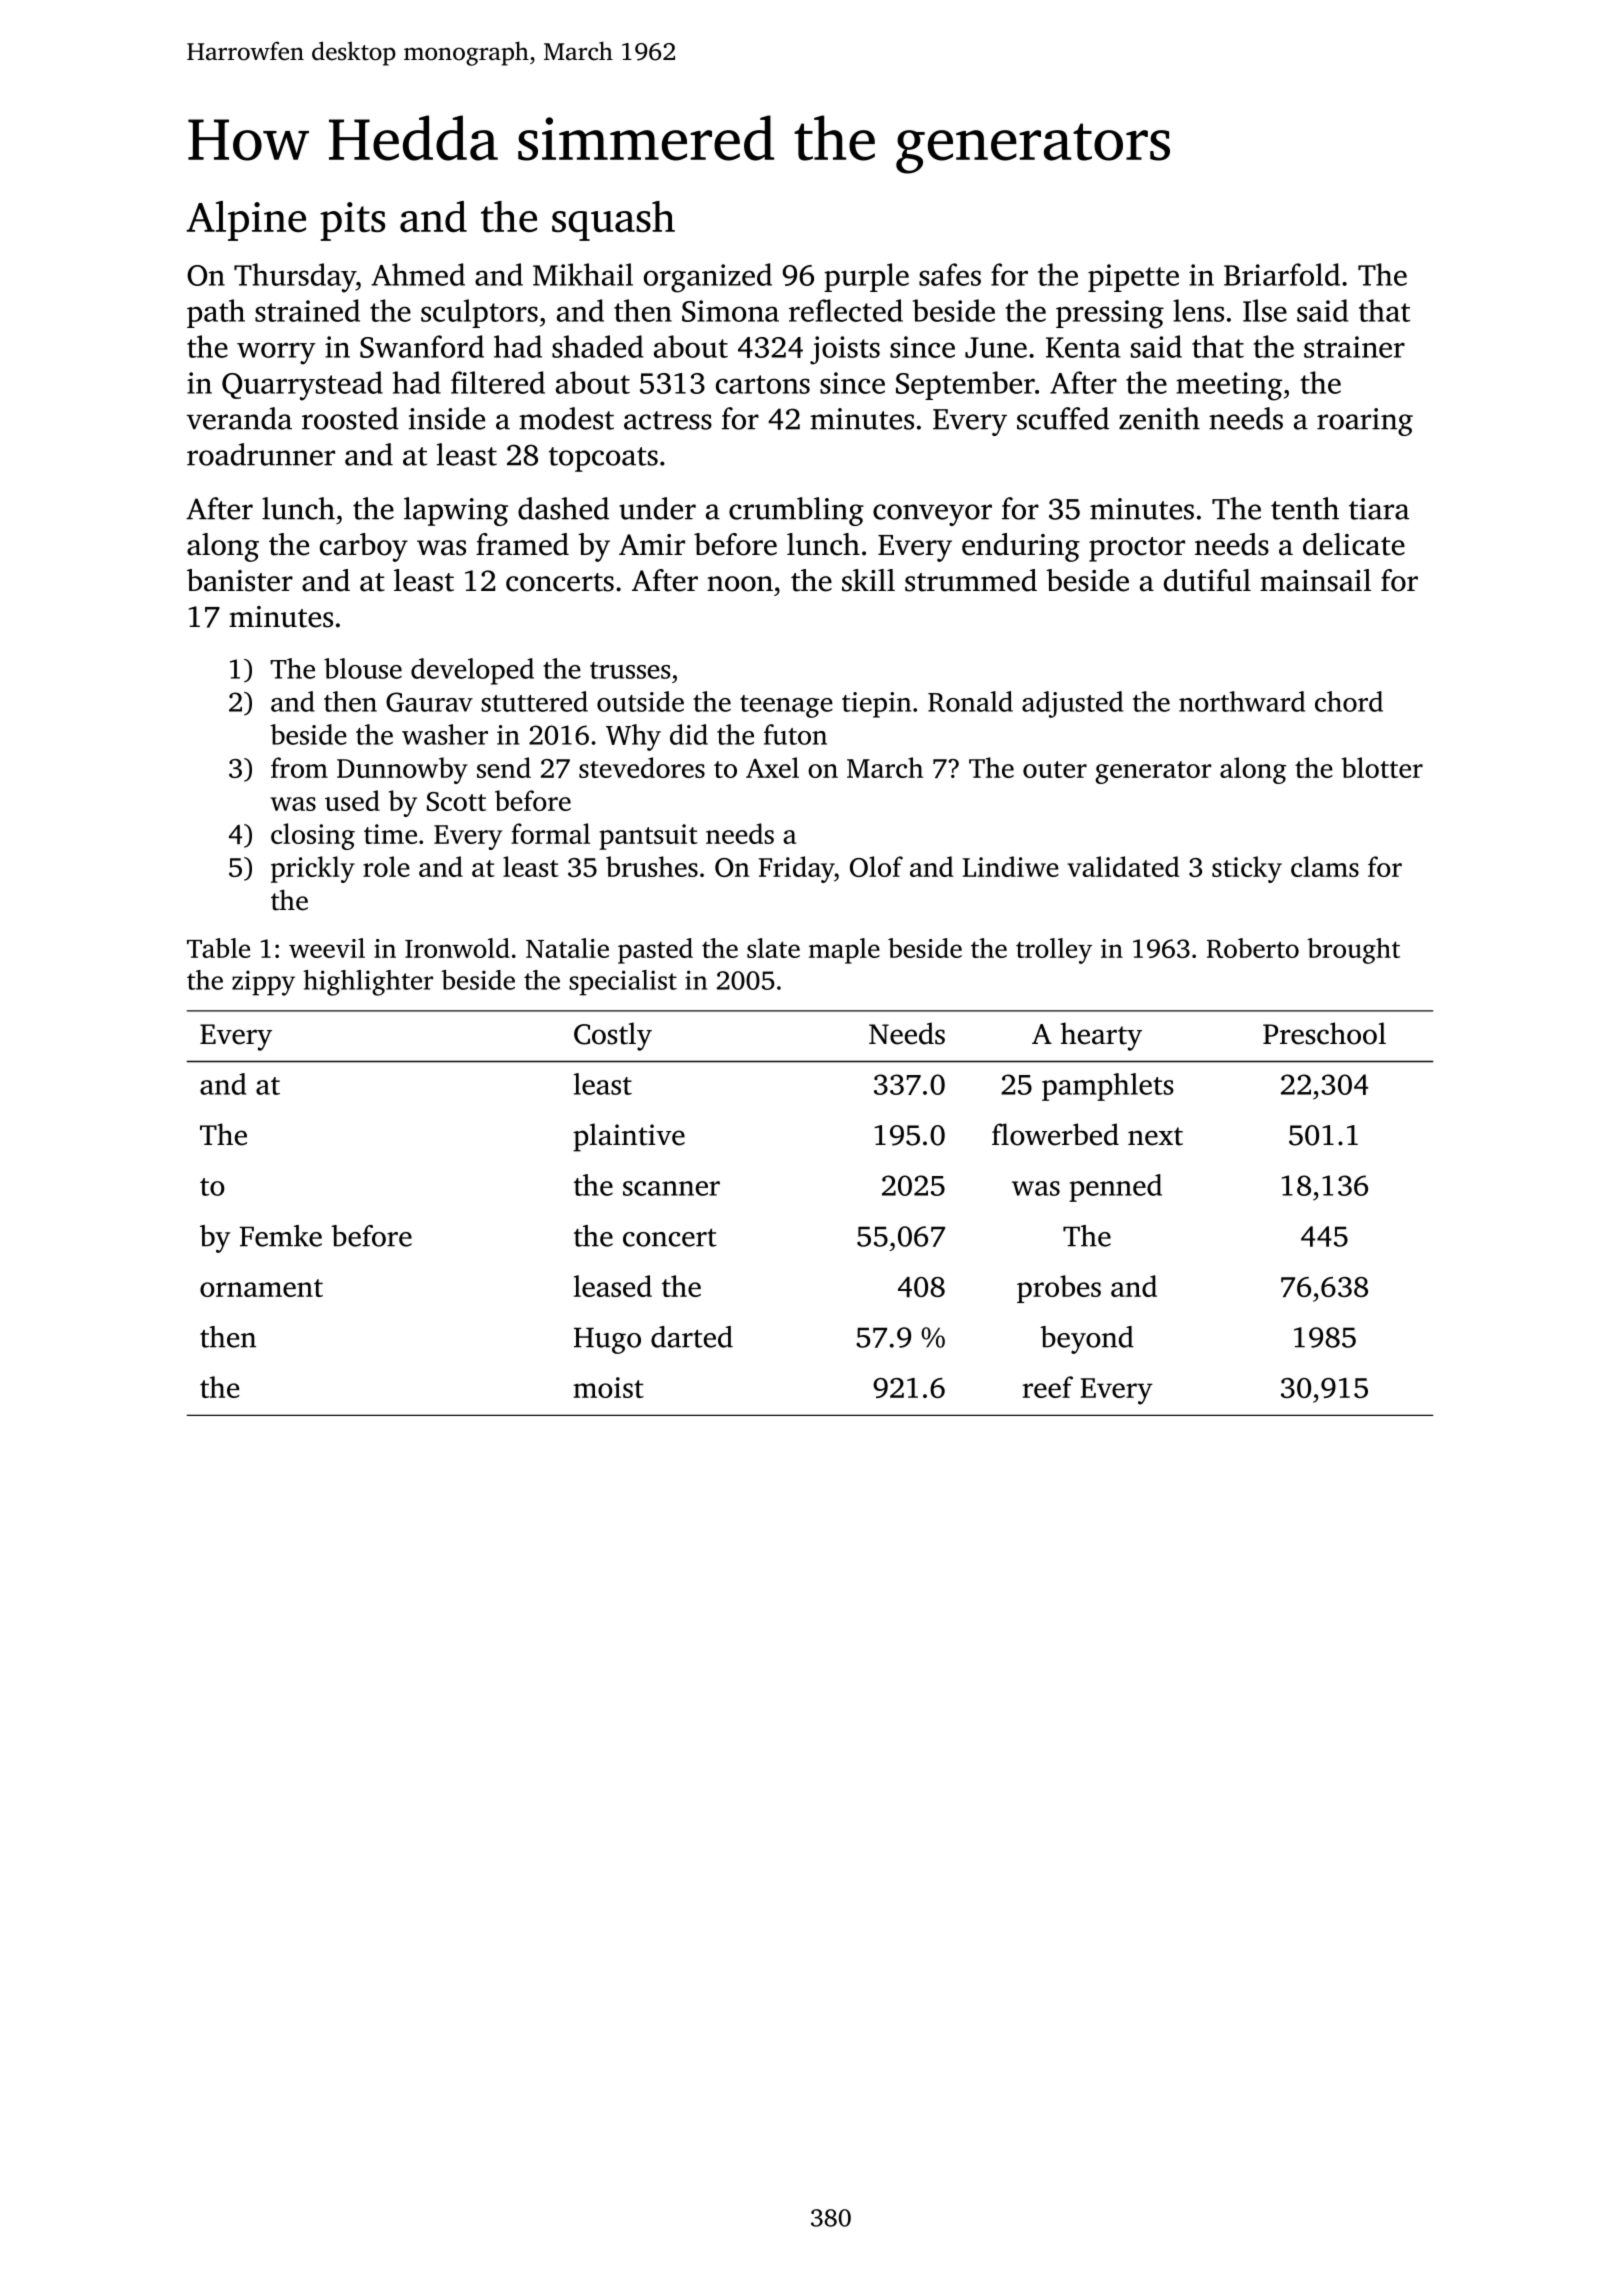 This image has height=2292, width=1620. What do you see at coordinates (608, 1387) in the image?
I see `moist` at bounding box center [608, 1387].
